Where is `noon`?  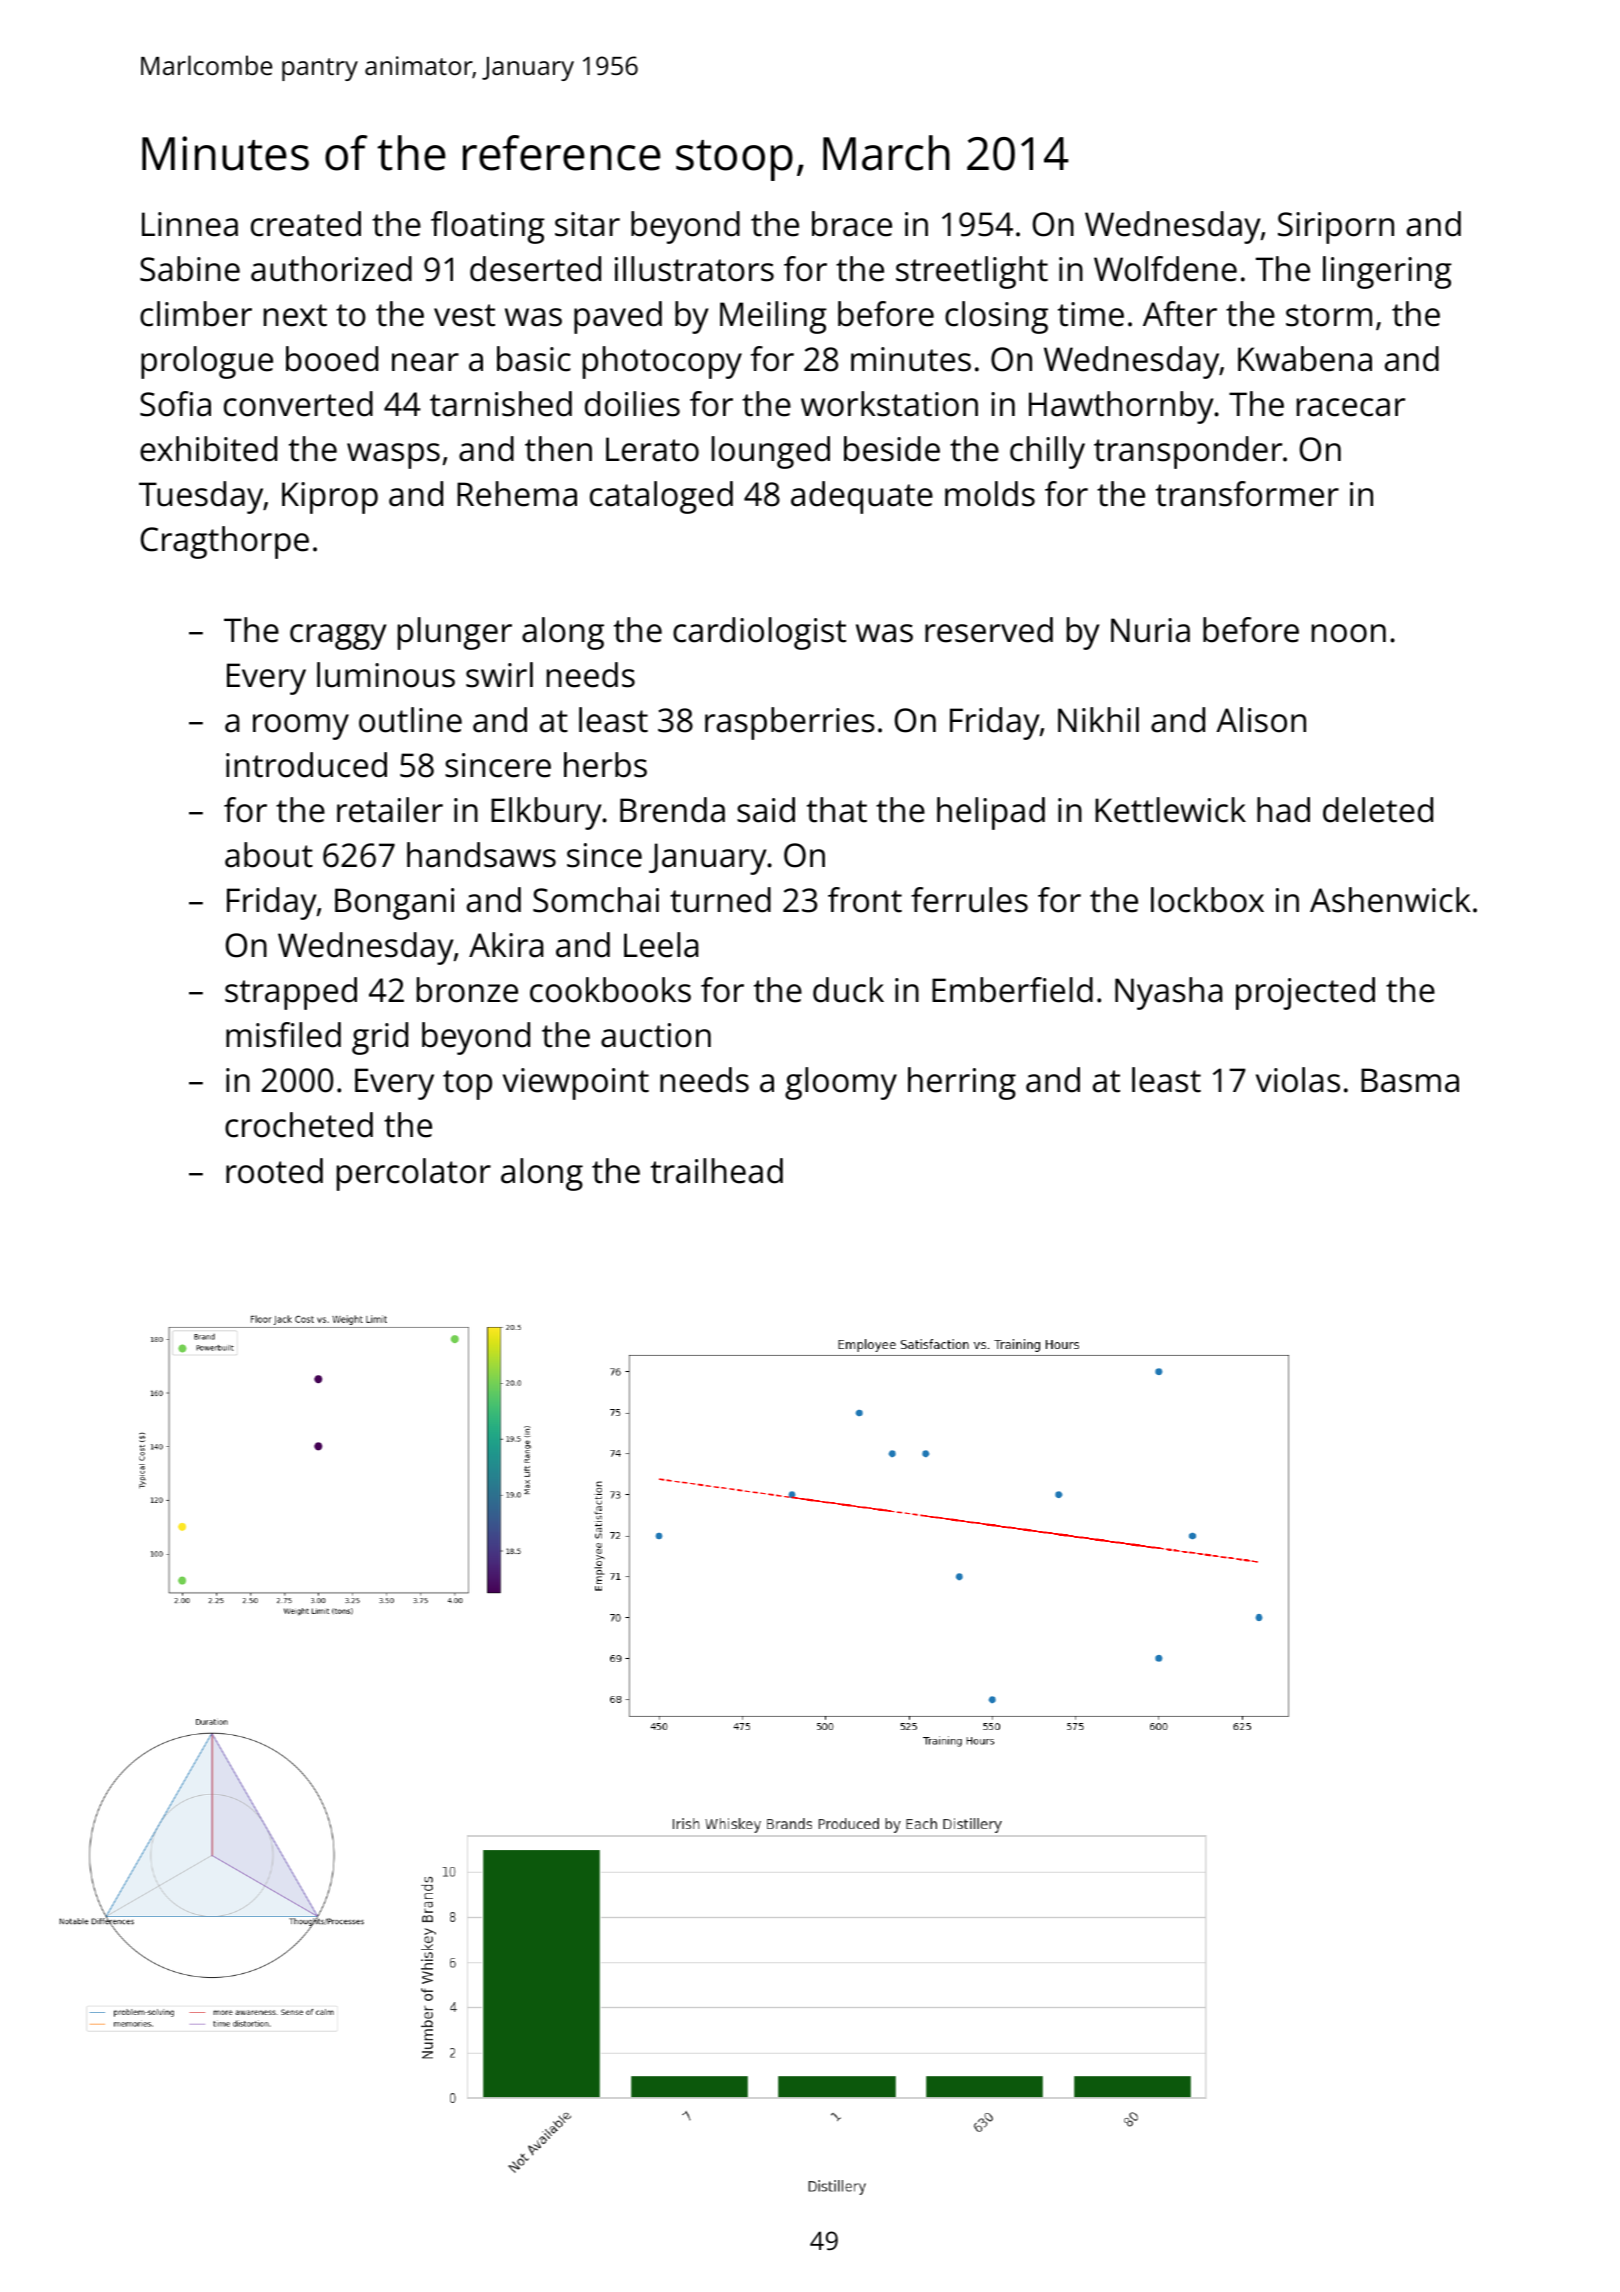
noon is located at coordinates (1349, 633).
